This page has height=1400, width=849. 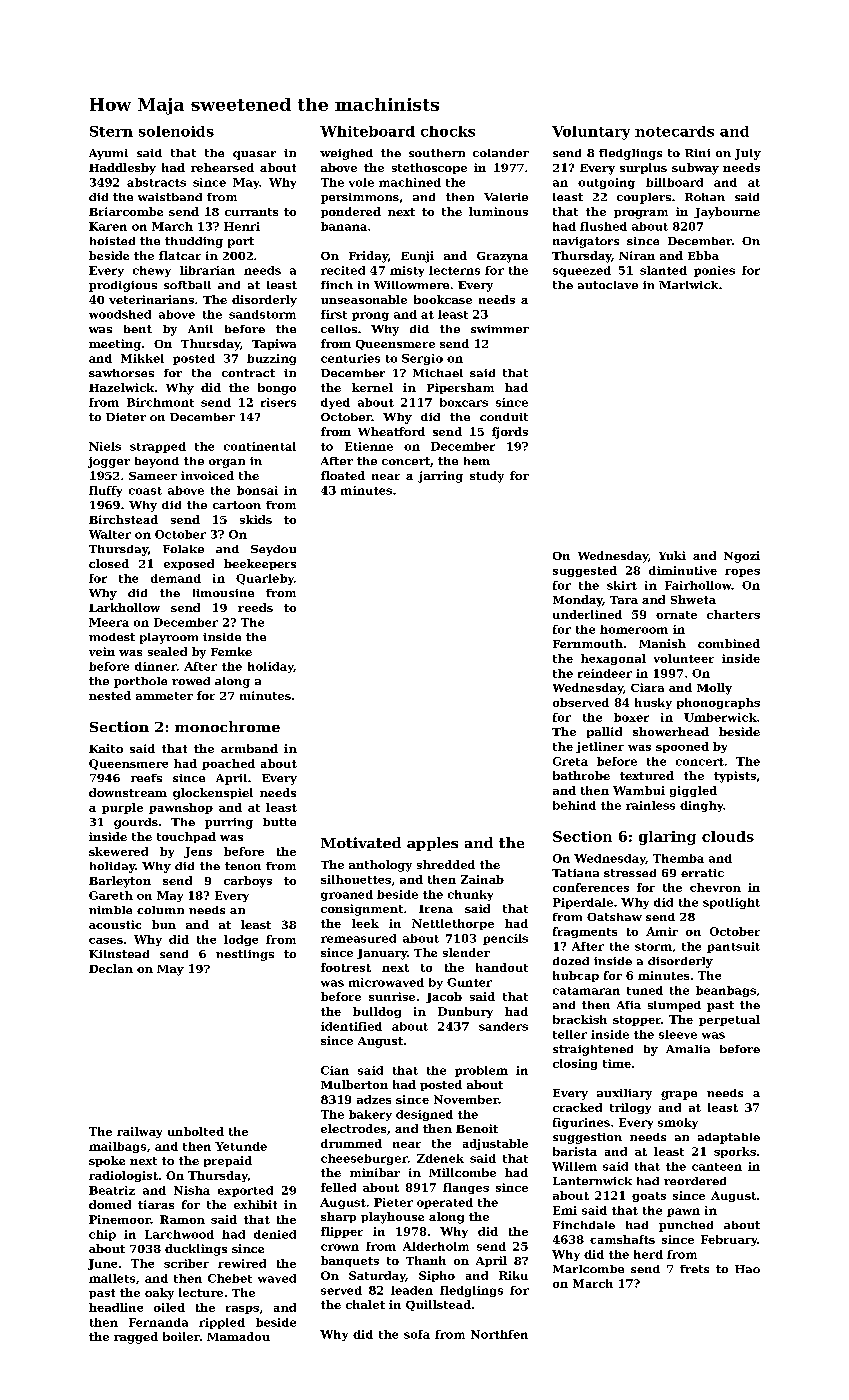 What do you see at coordinates (585, 571) in the page?
I see `suggested` at bounding box center [585, 571].
